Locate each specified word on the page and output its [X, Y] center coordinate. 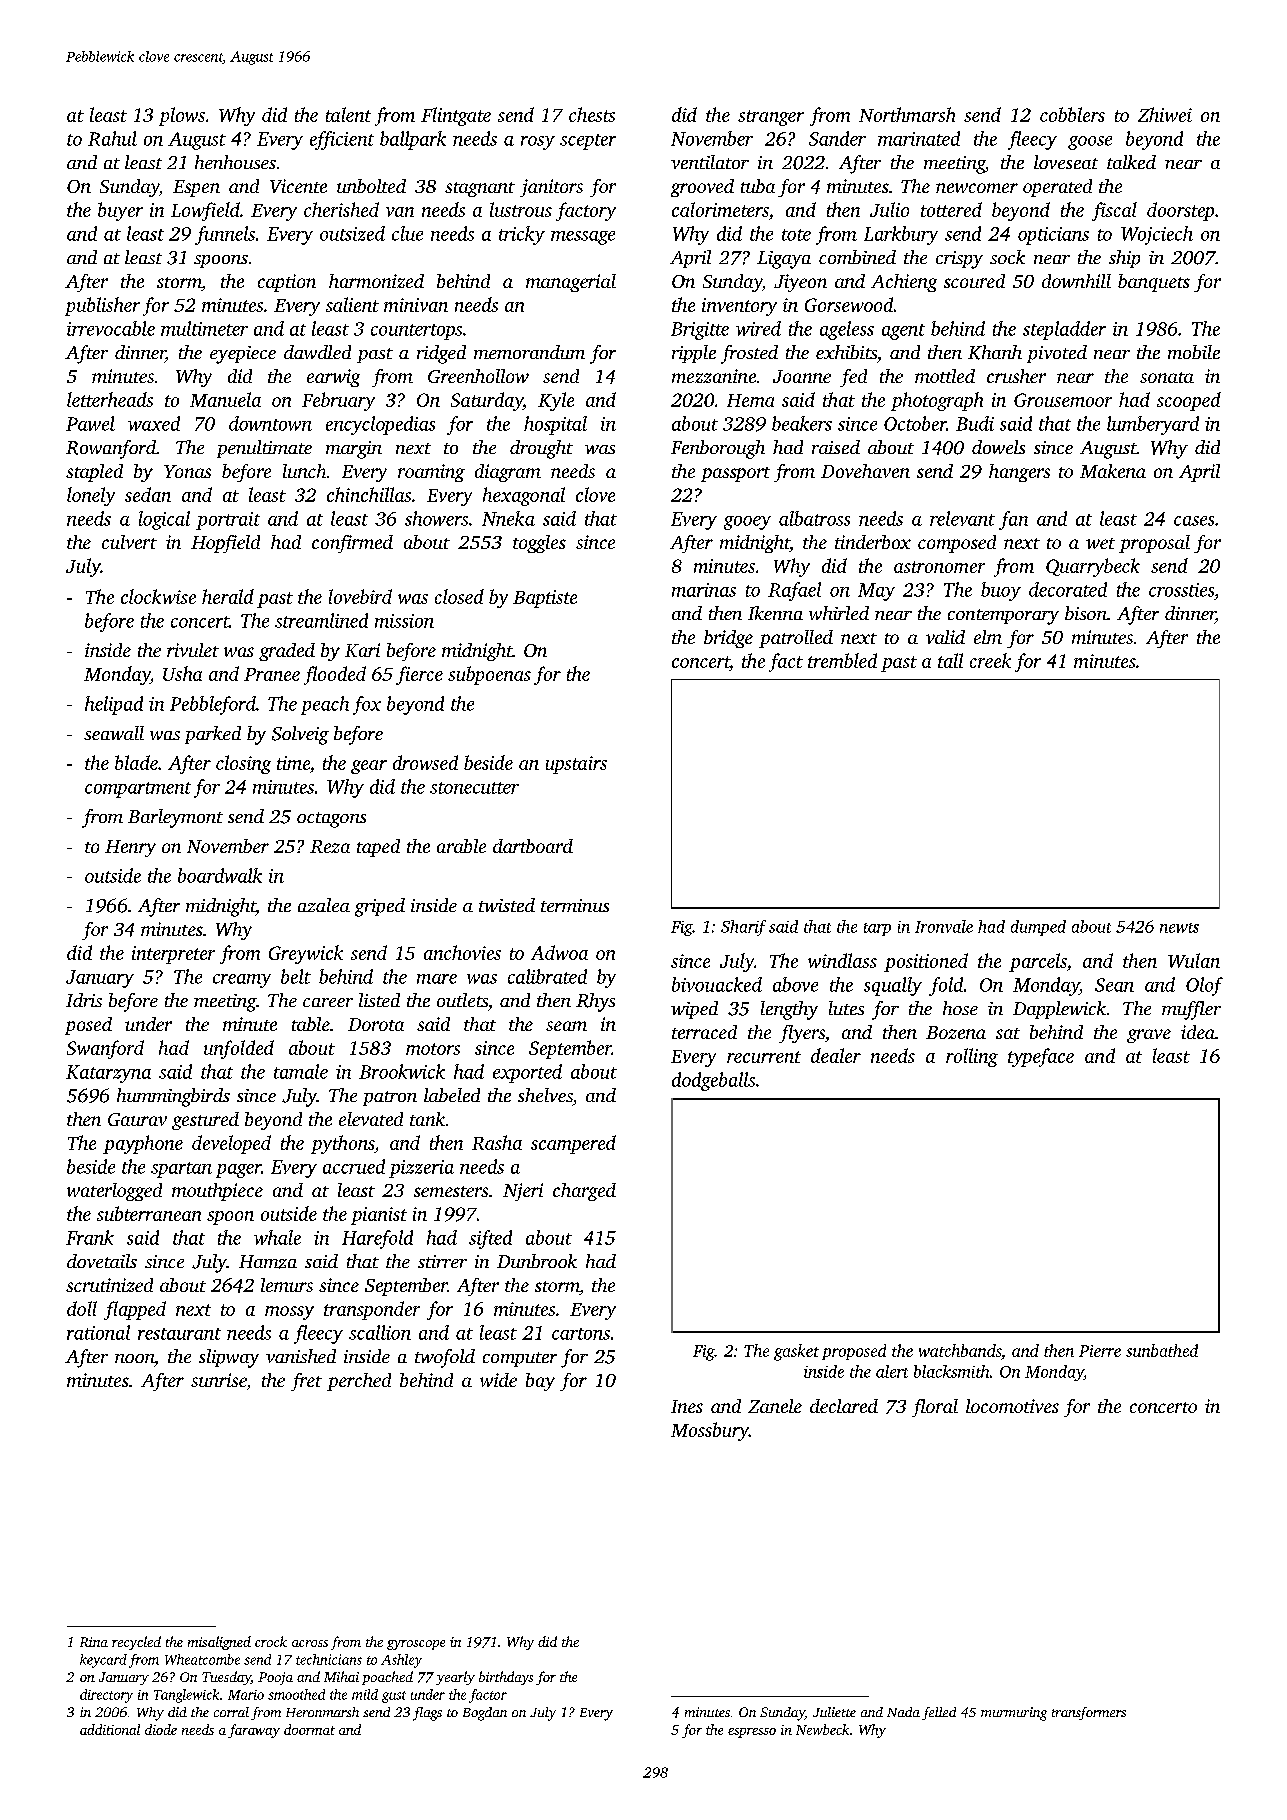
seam [566, 1026]
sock [1007, 257]
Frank [90, 1237]
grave [1149, 1036]
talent [348, 114]
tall [950, 660]
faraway [254, 1731]
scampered [573, 1144]
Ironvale [944, 926]
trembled [842, 660]
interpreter [173, 955]
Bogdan [485, 1714]
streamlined [321, 620]
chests [592, 114]
